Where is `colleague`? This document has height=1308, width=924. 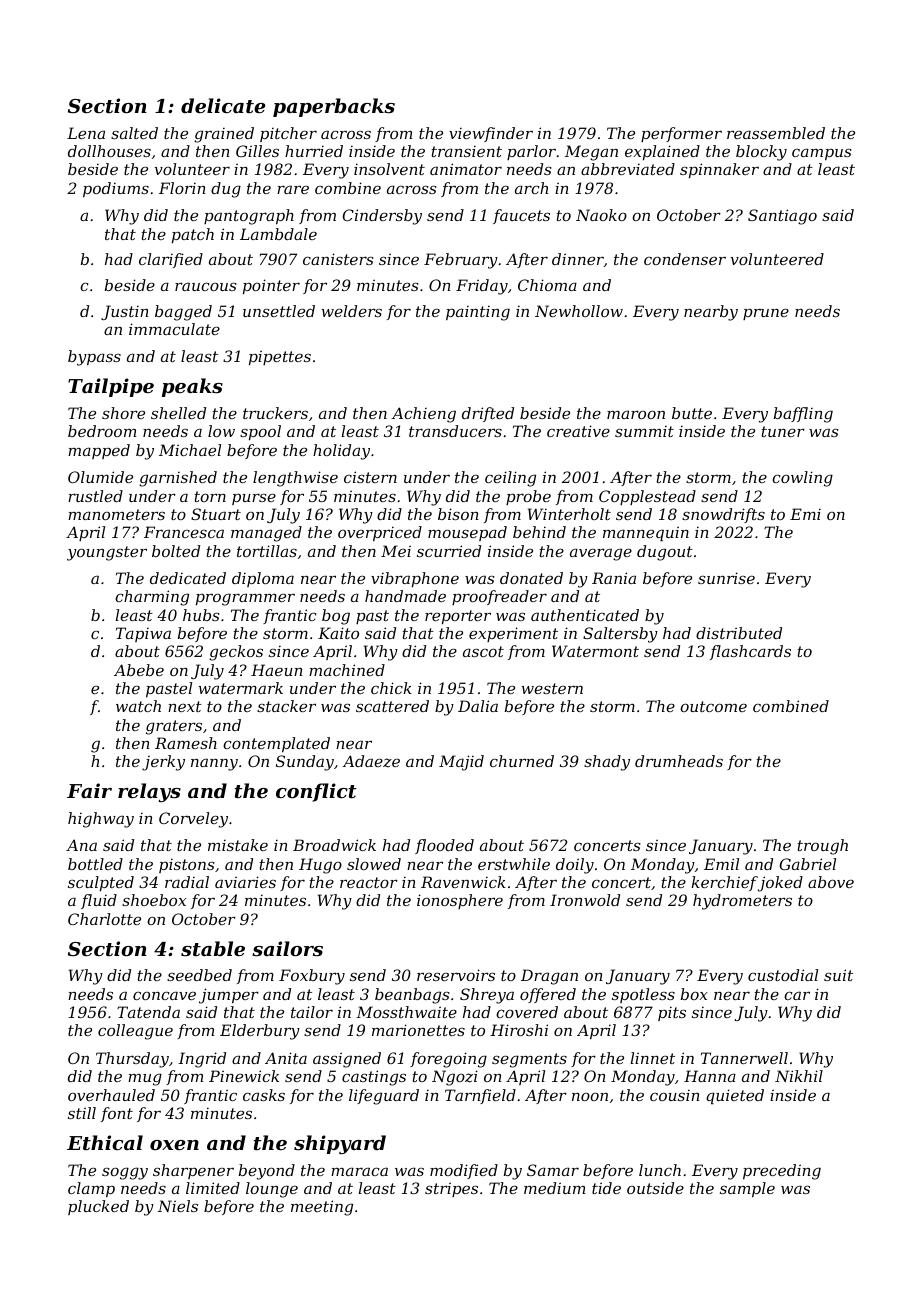 colleague is located at coordinates (135, 1032).
